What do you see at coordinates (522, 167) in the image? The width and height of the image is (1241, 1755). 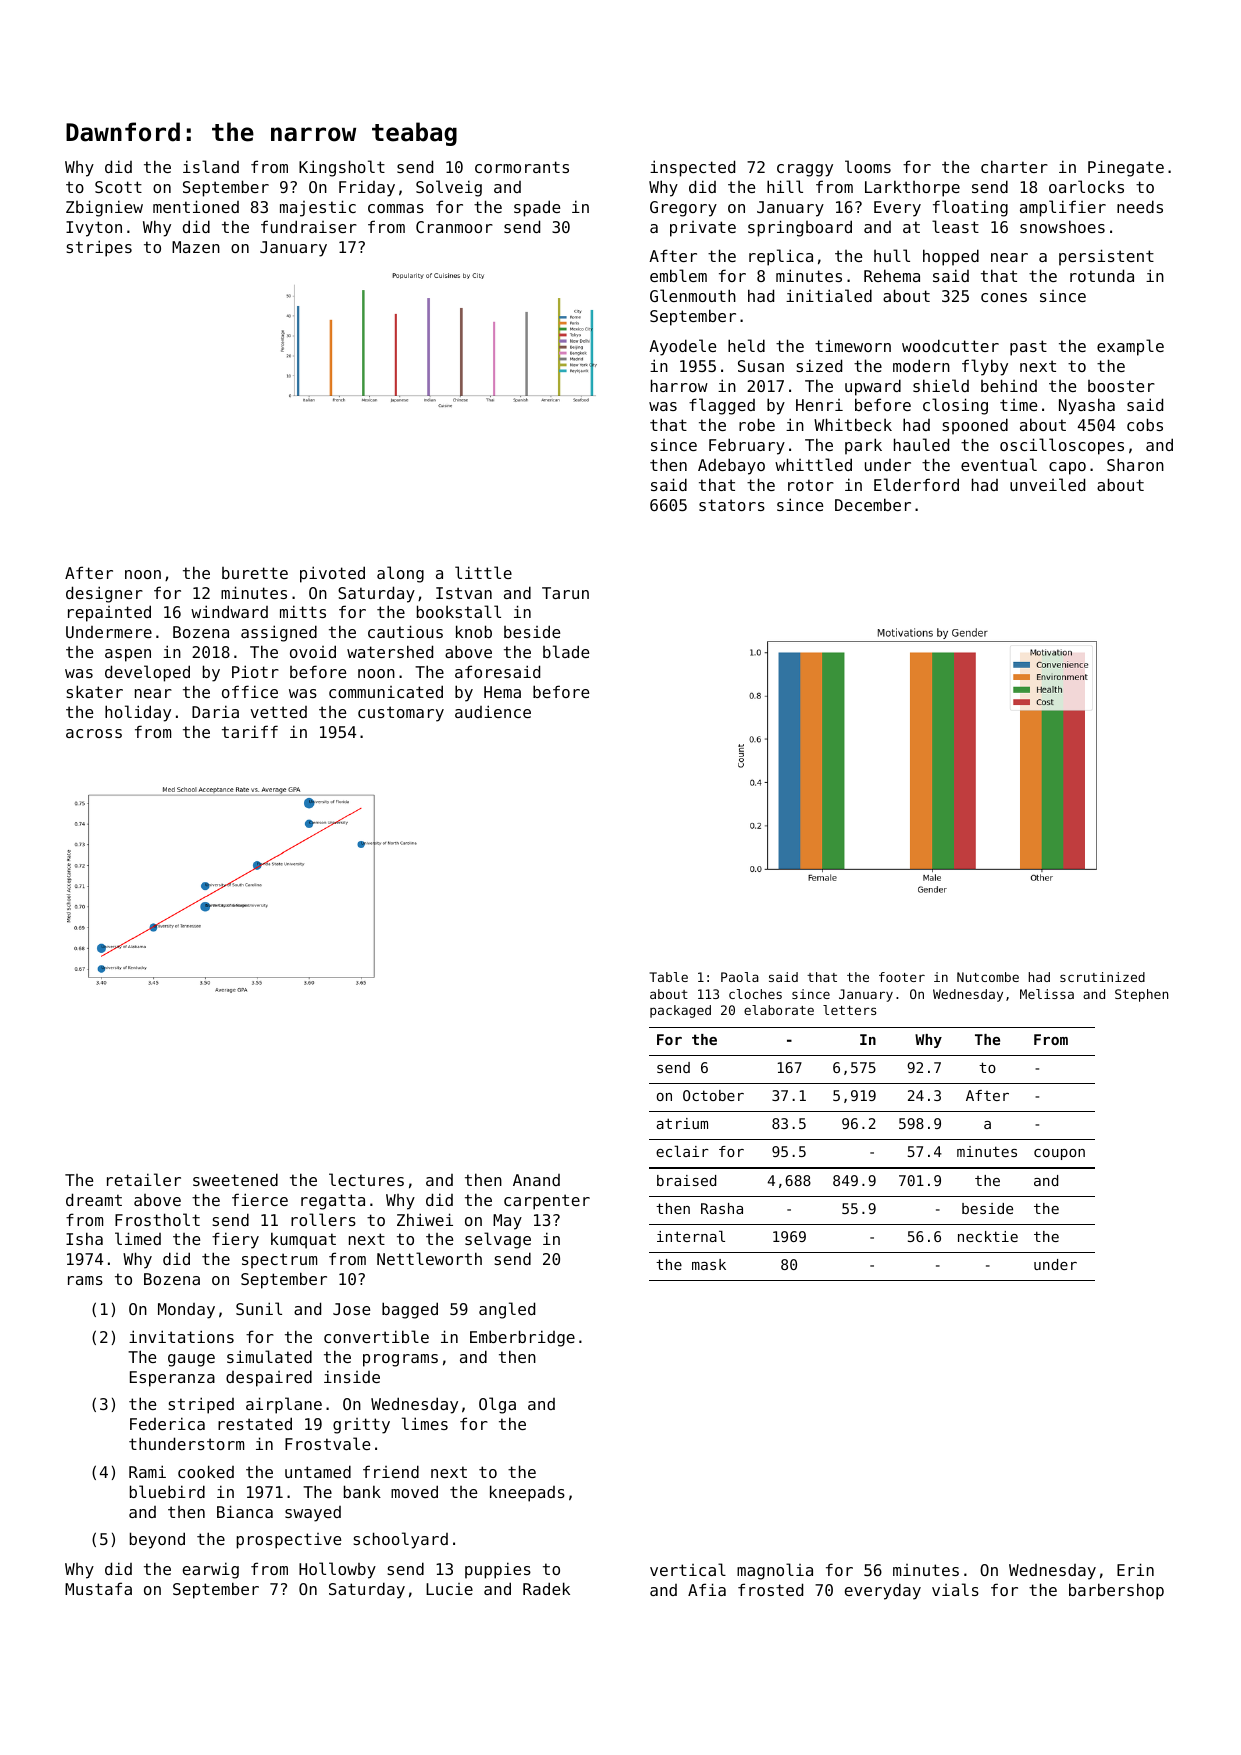 I see `cormorants` at bounding box center [522, 167].
